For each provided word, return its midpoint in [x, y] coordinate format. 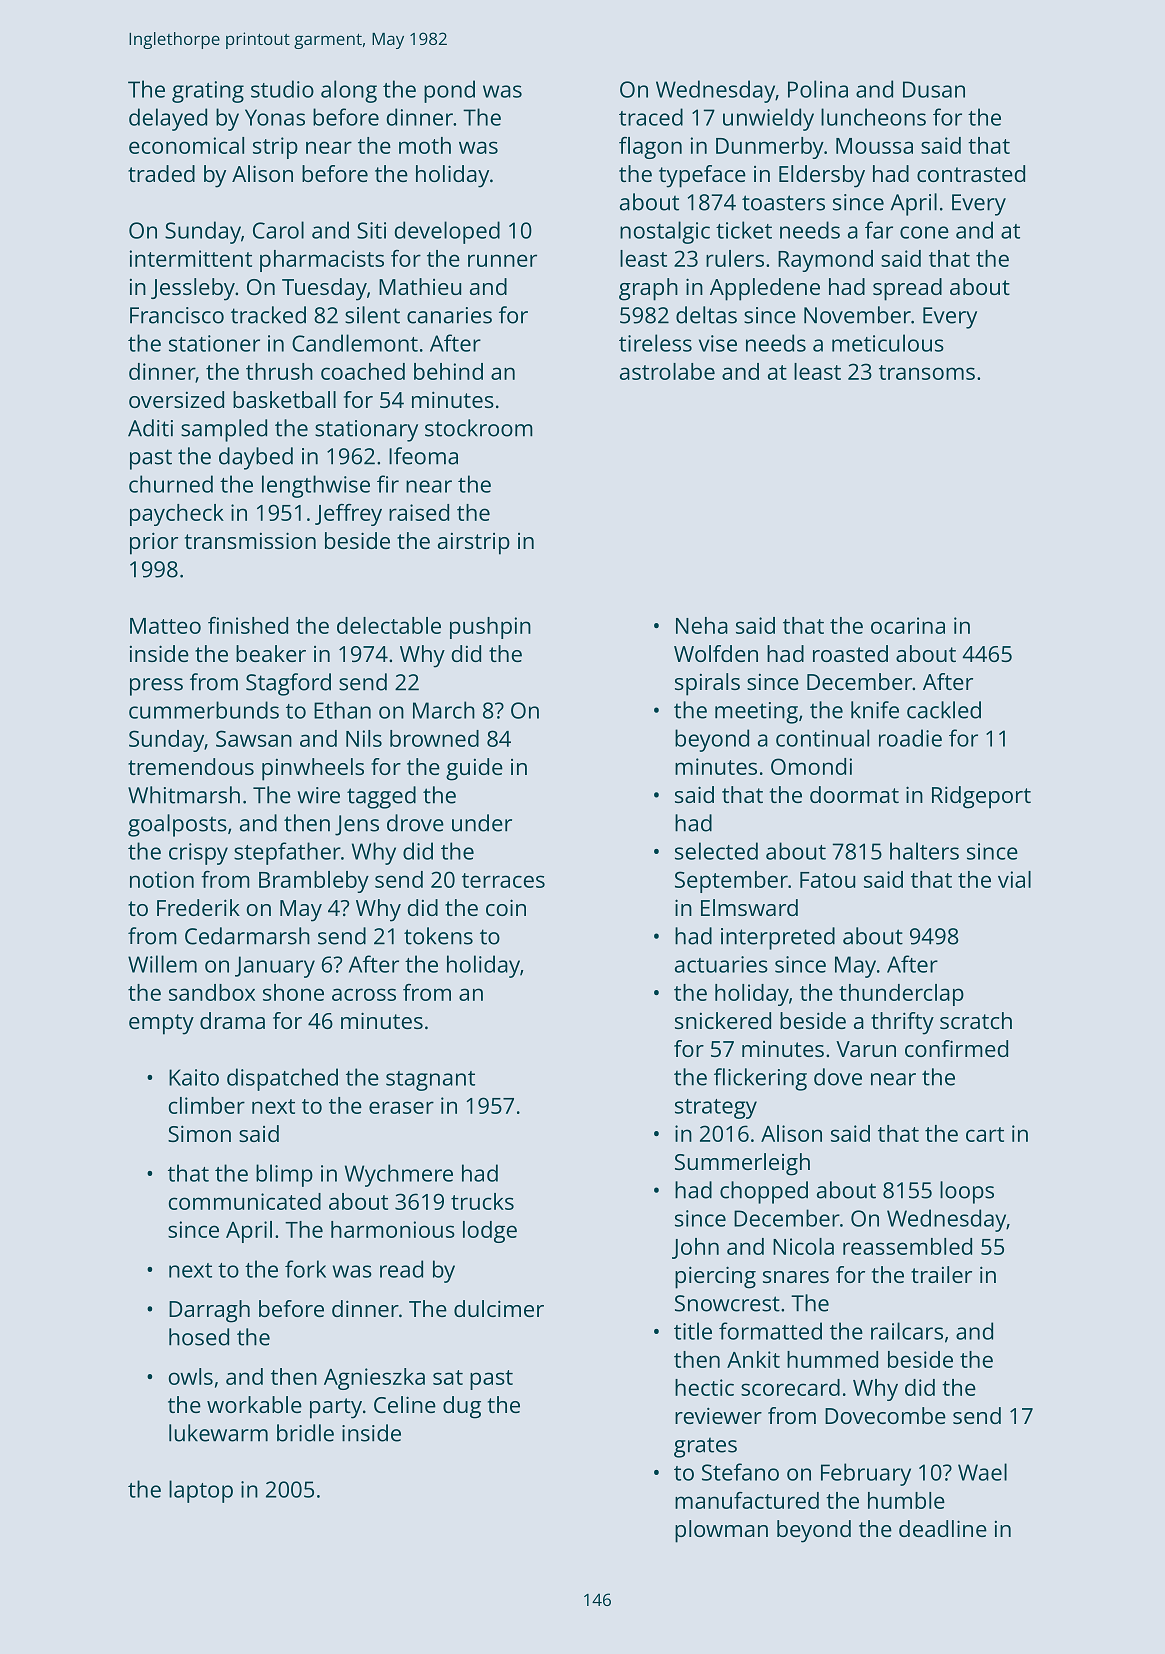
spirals [707, 684]
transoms [927, 372]
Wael [982, 1472]
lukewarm [218, 1433]
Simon [199, 1133]
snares [796, 1277]
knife [875, 710]
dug [462, 1407]
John [695, 1248]
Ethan [342, 710]
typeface [702, 176]
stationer [214, 343]
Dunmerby [770, 148]
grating [208, 92]
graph [648, 289]
